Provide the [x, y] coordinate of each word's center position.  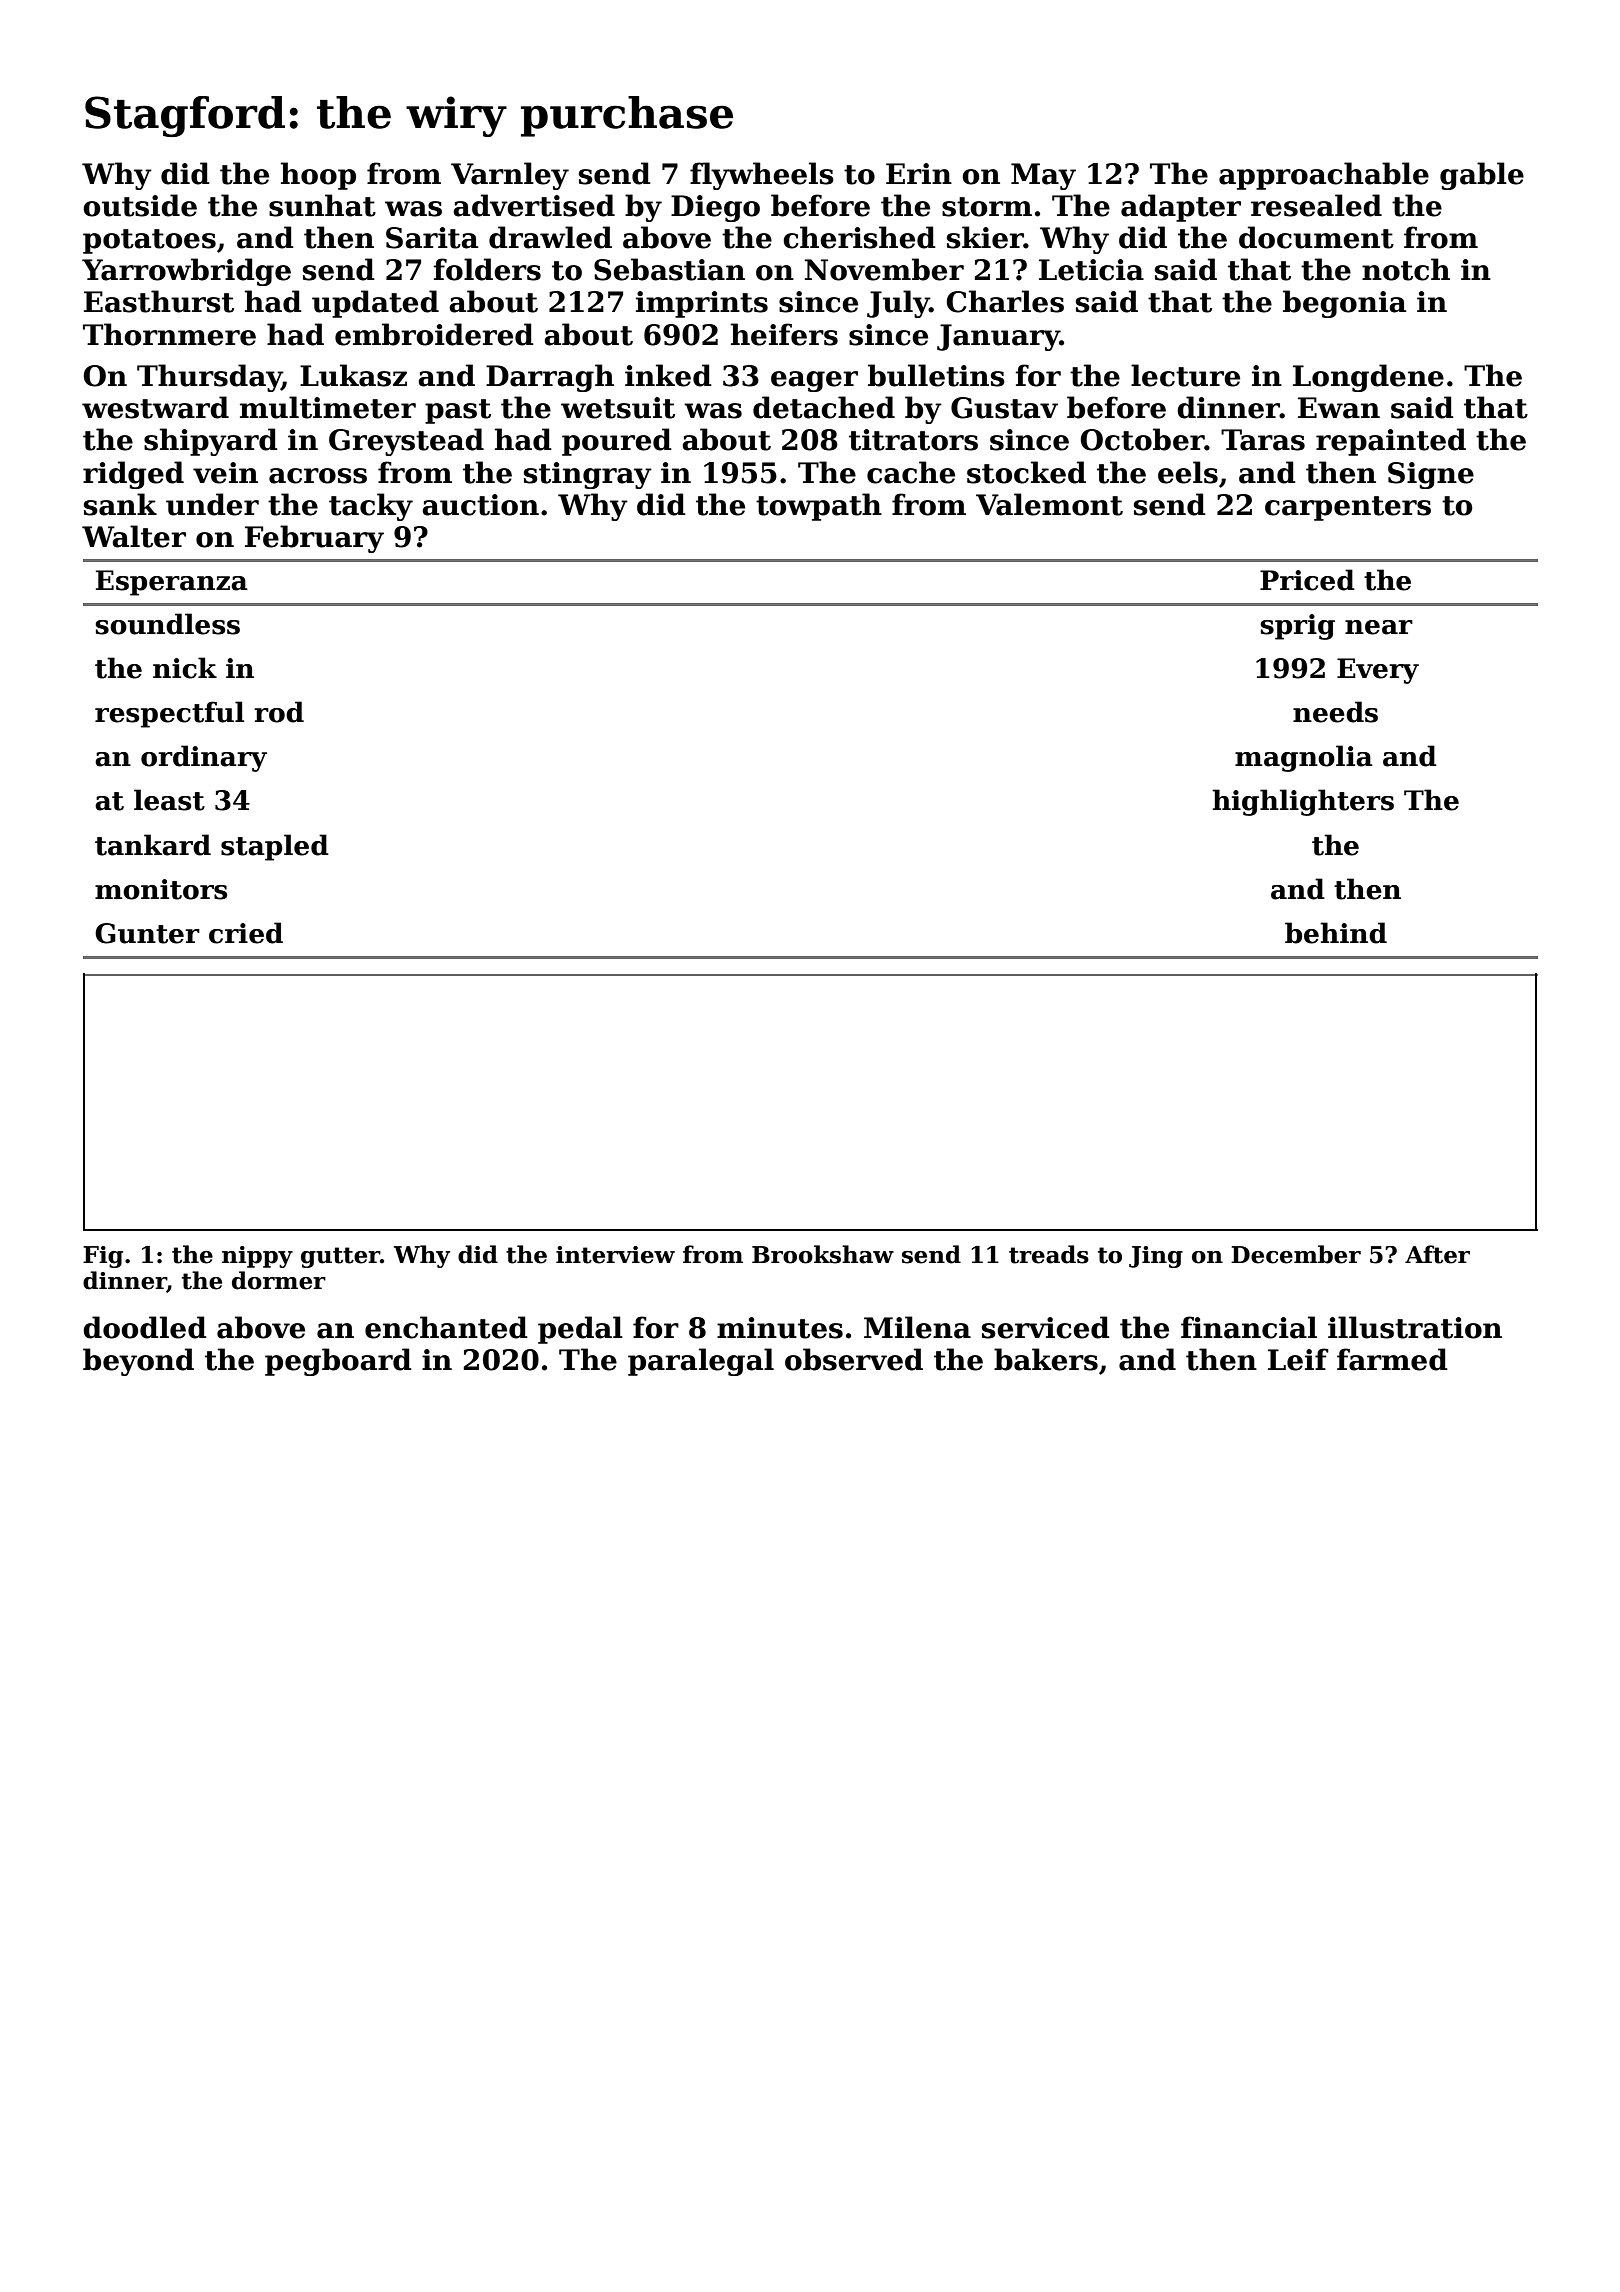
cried [246, 933]
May [1043, 176]
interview [615, 1255]
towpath [819, 507]
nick [185, 668]
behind [1336, 933]
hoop [318, 176]
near [1379, 627]
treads [1049, 1254]
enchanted [446, 1327]
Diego [715, 208]
